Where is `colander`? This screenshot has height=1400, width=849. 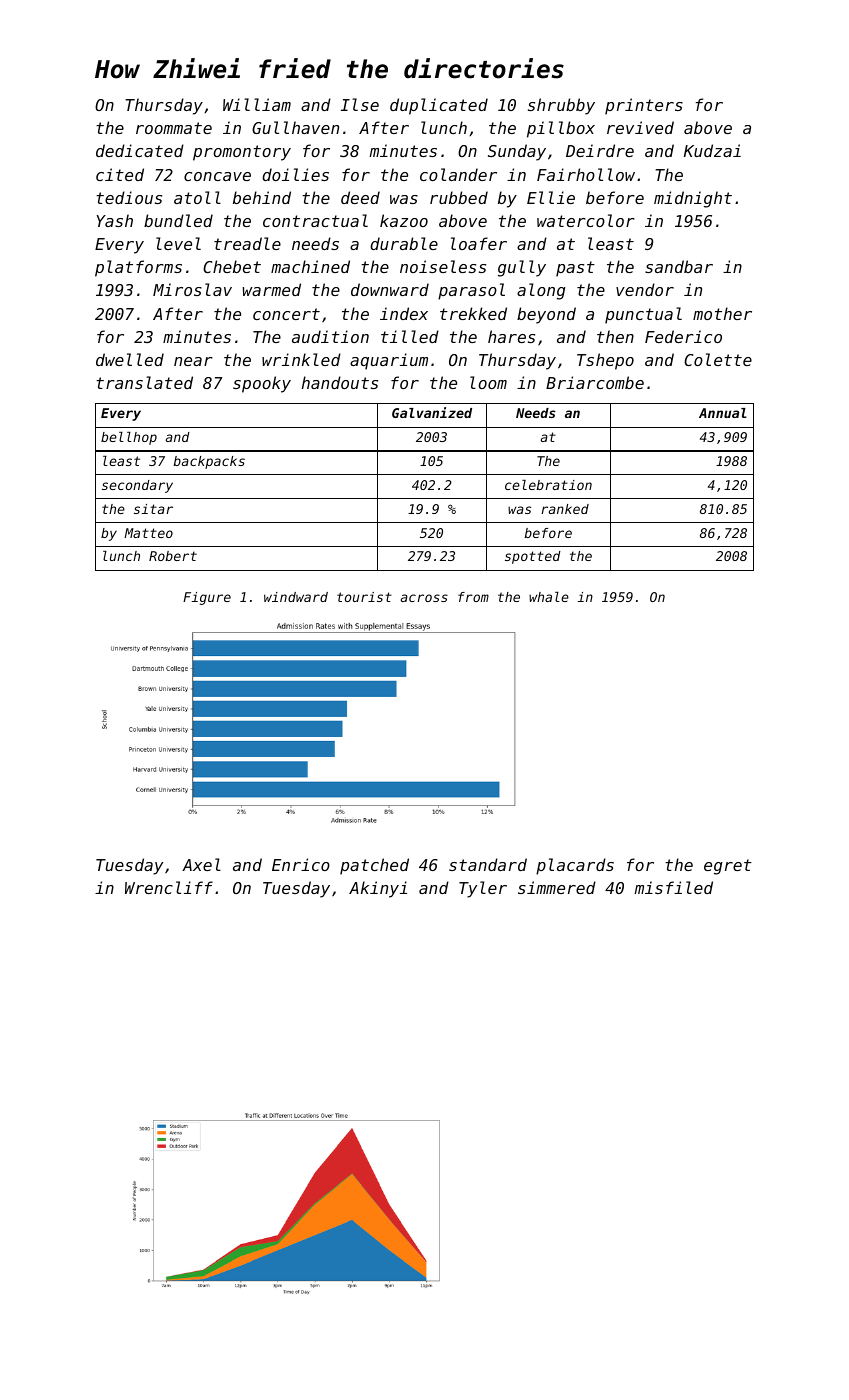
colander is located at coordinates (458, 174).
